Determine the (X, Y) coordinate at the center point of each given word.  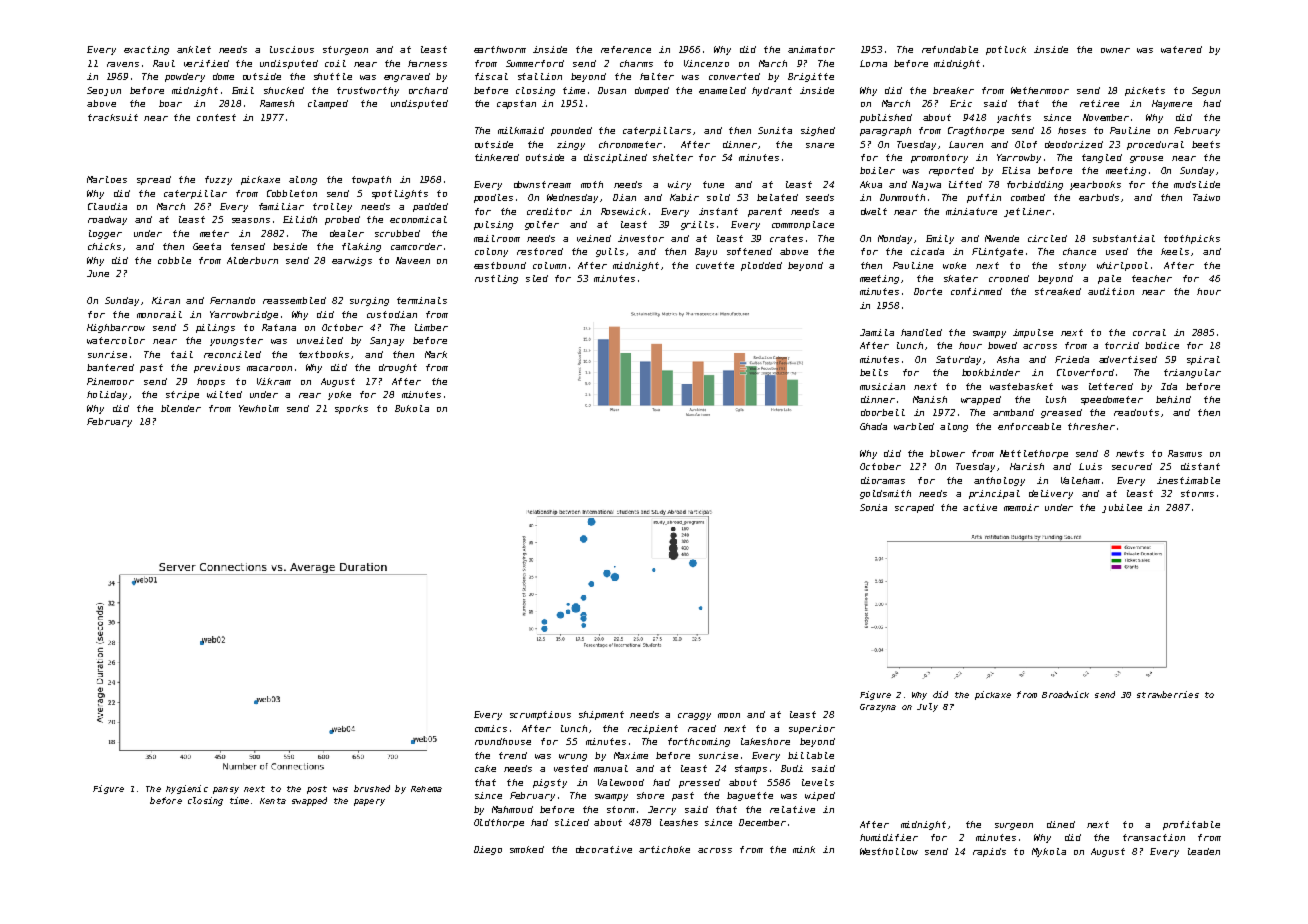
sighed (818, 131)
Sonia (873, 507)
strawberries (1168, 694)
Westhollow (889, 851)
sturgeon (345, 50)
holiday (107, 395)
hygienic (187, 789)
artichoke (664, 849)
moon (729, 715)
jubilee (1122, 508)
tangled (1102, 158)
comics (491, 728)
